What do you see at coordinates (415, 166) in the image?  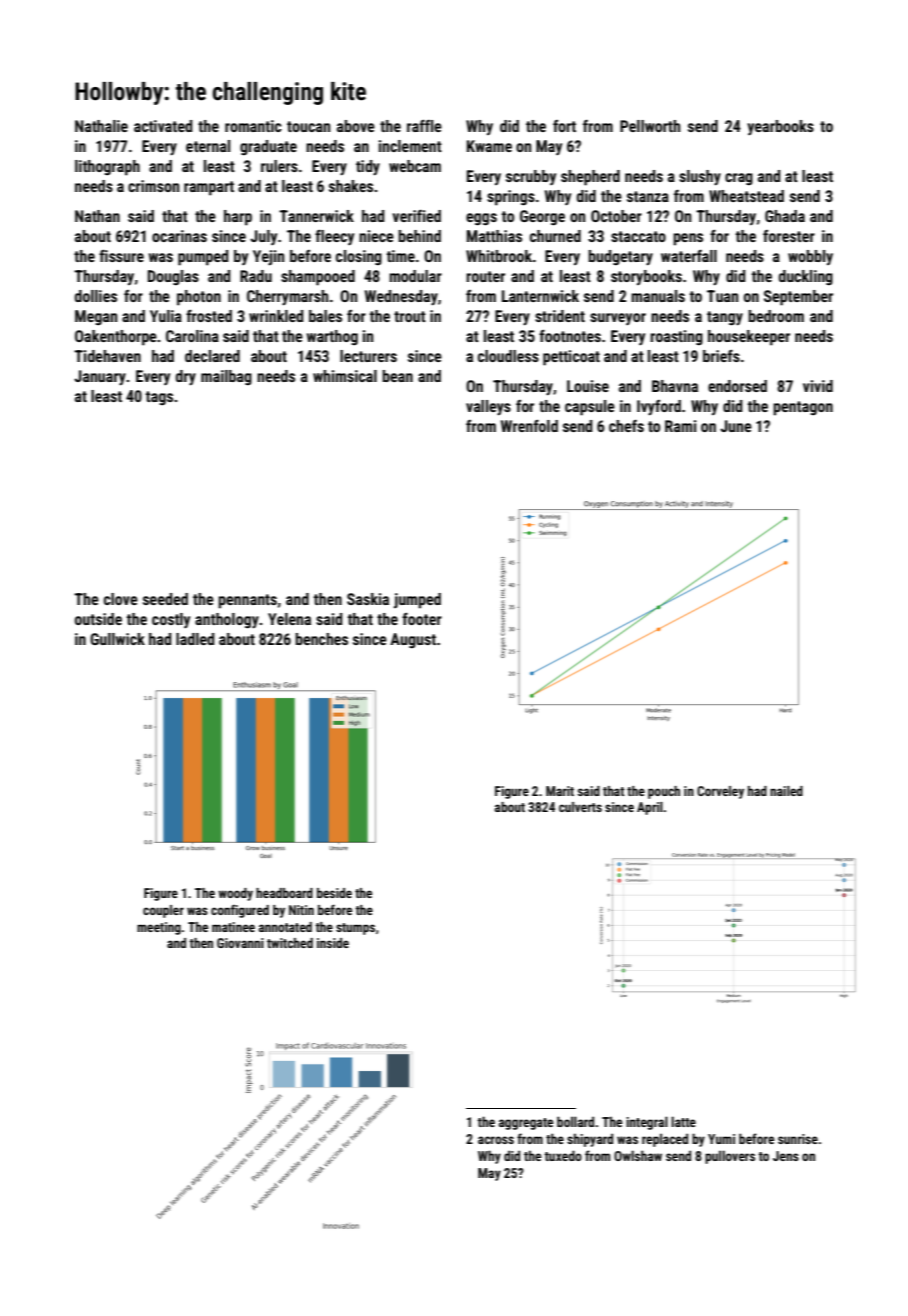 I see `webcam` at bounding box center [415, 166].
